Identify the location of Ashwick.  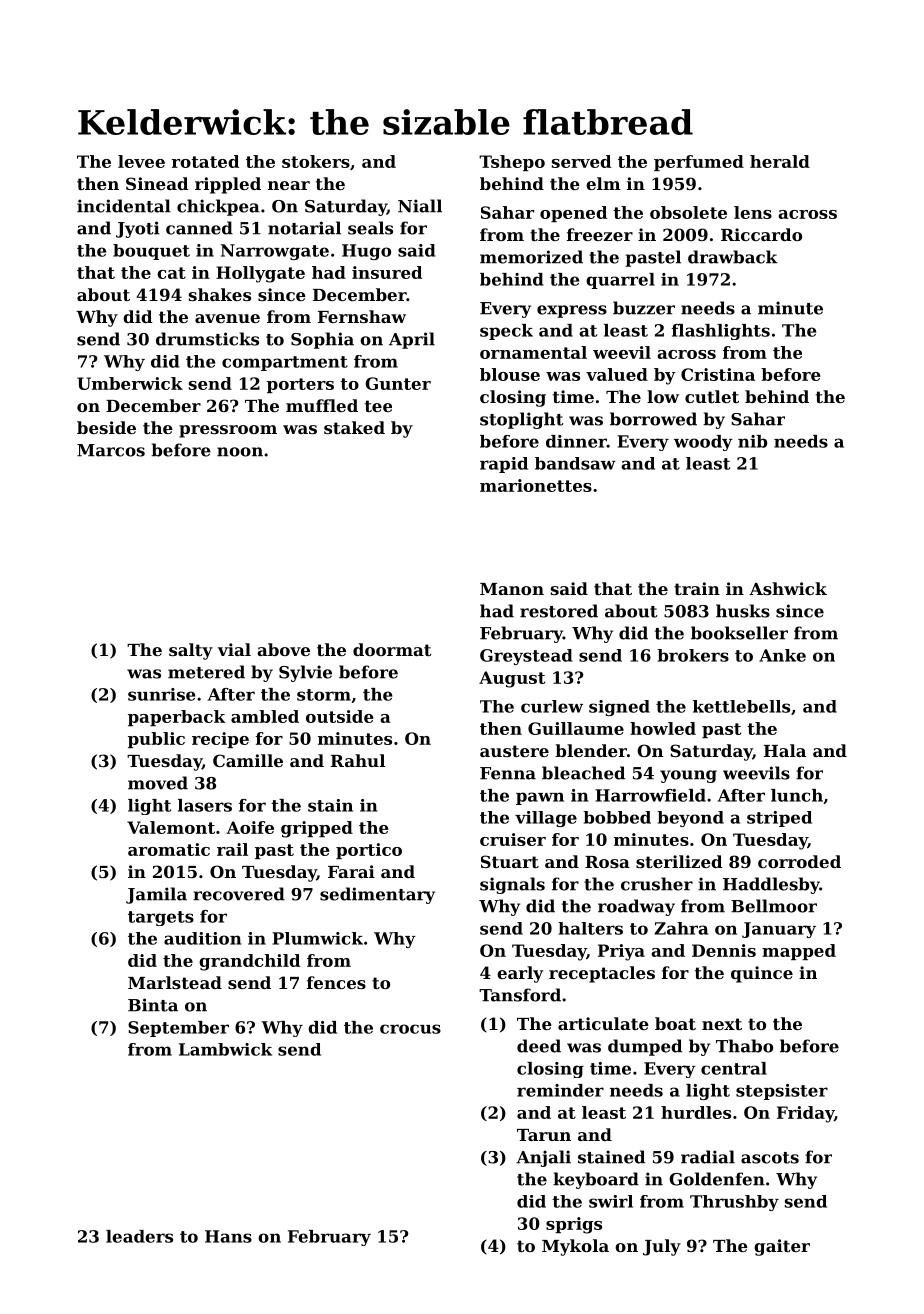
(788, 588).
